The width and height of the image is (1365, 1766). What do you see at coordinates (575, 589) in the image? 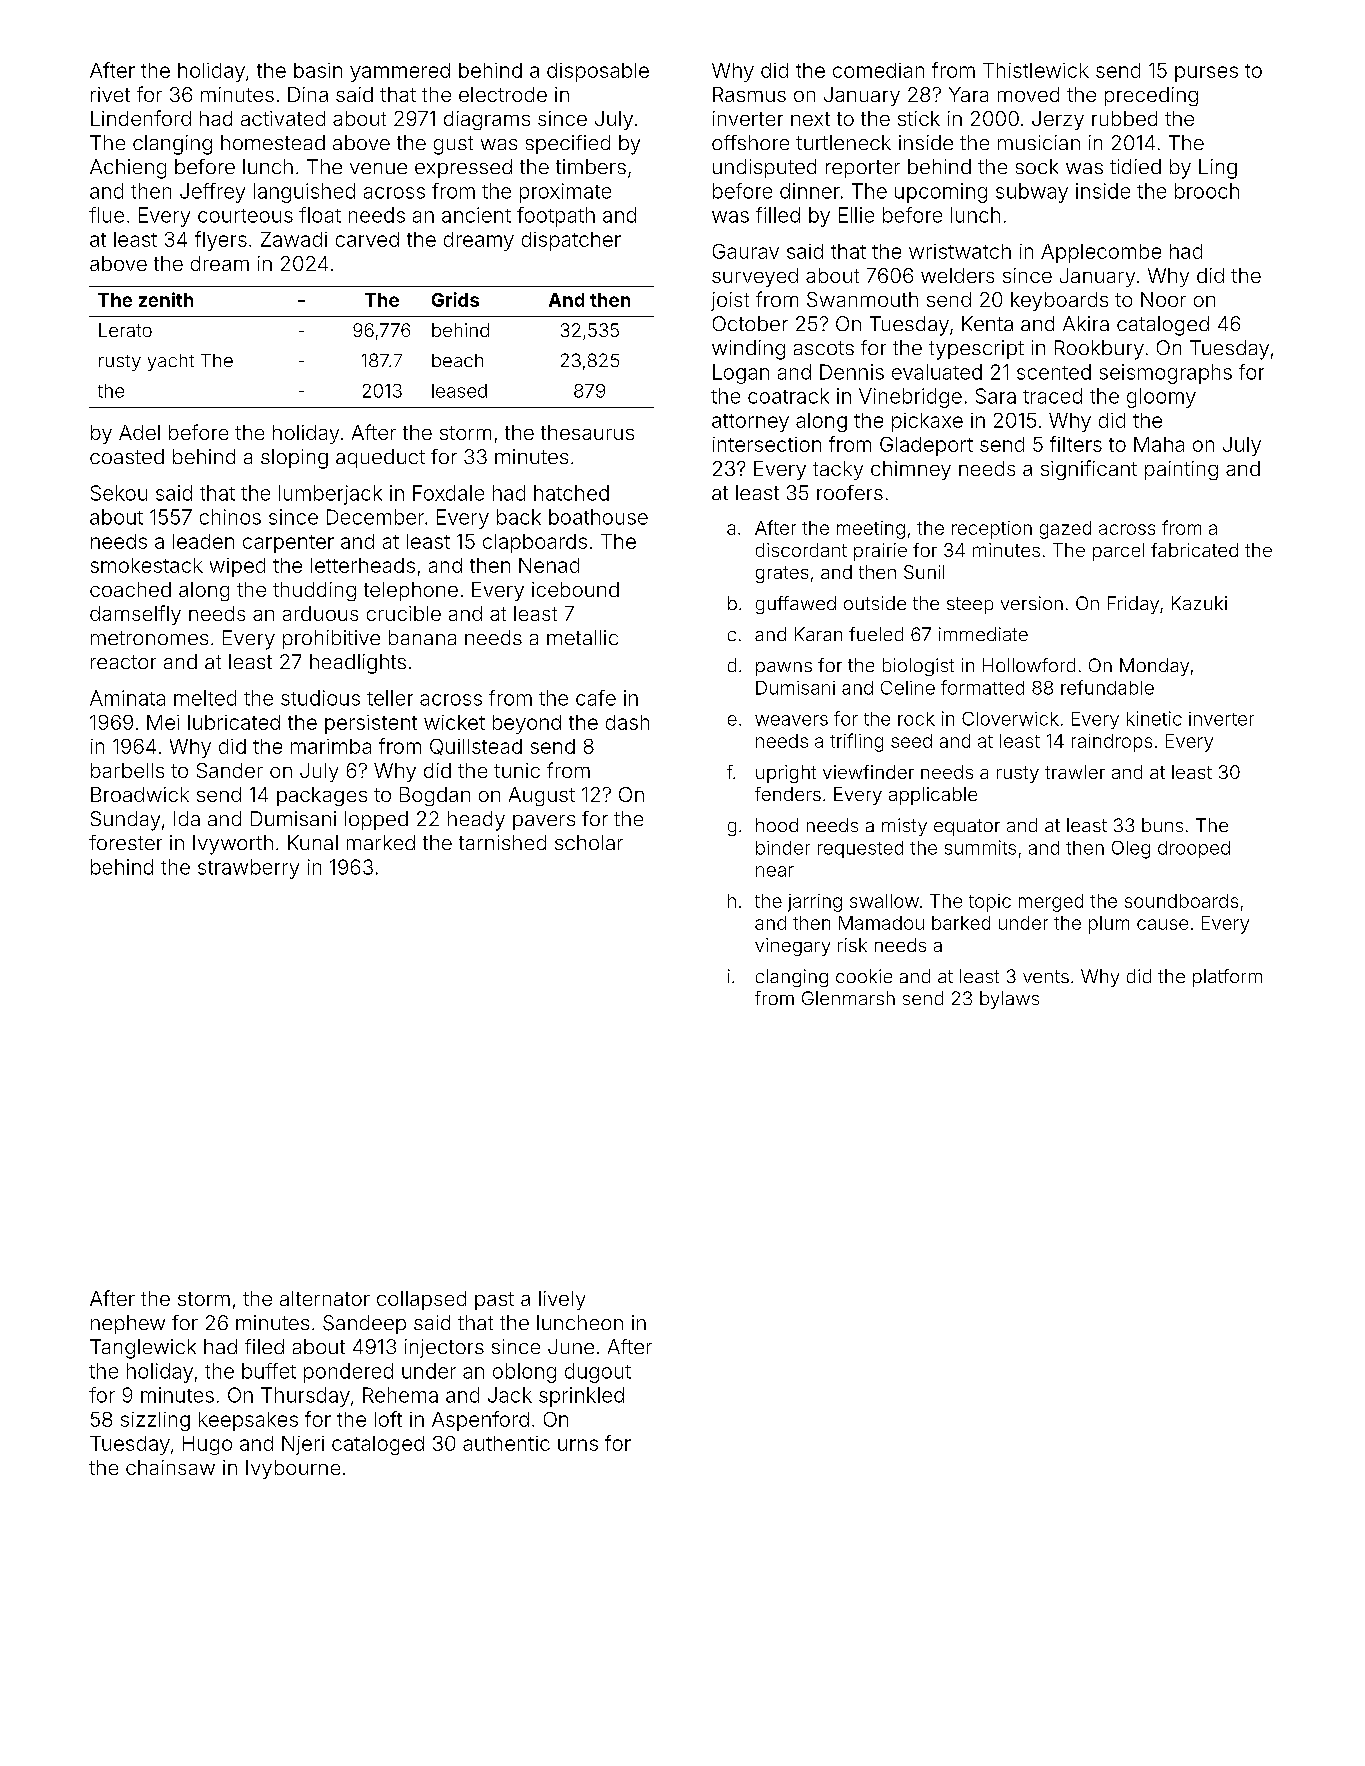
I see `icebound` at bounding box center [575, 589].
